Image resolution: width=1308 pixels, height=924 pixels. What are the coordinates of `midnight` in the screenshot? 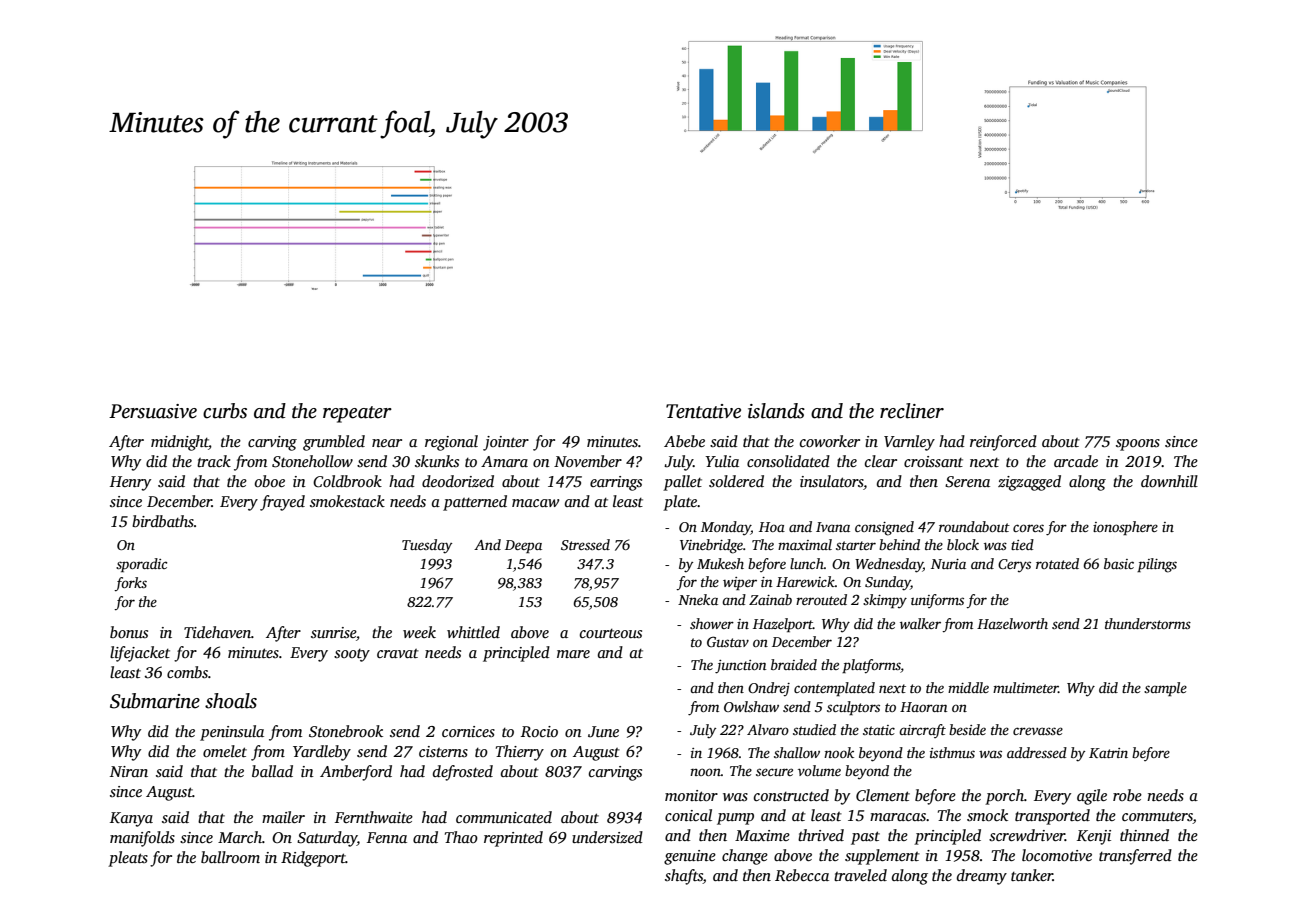 It's located at (180, 443).
